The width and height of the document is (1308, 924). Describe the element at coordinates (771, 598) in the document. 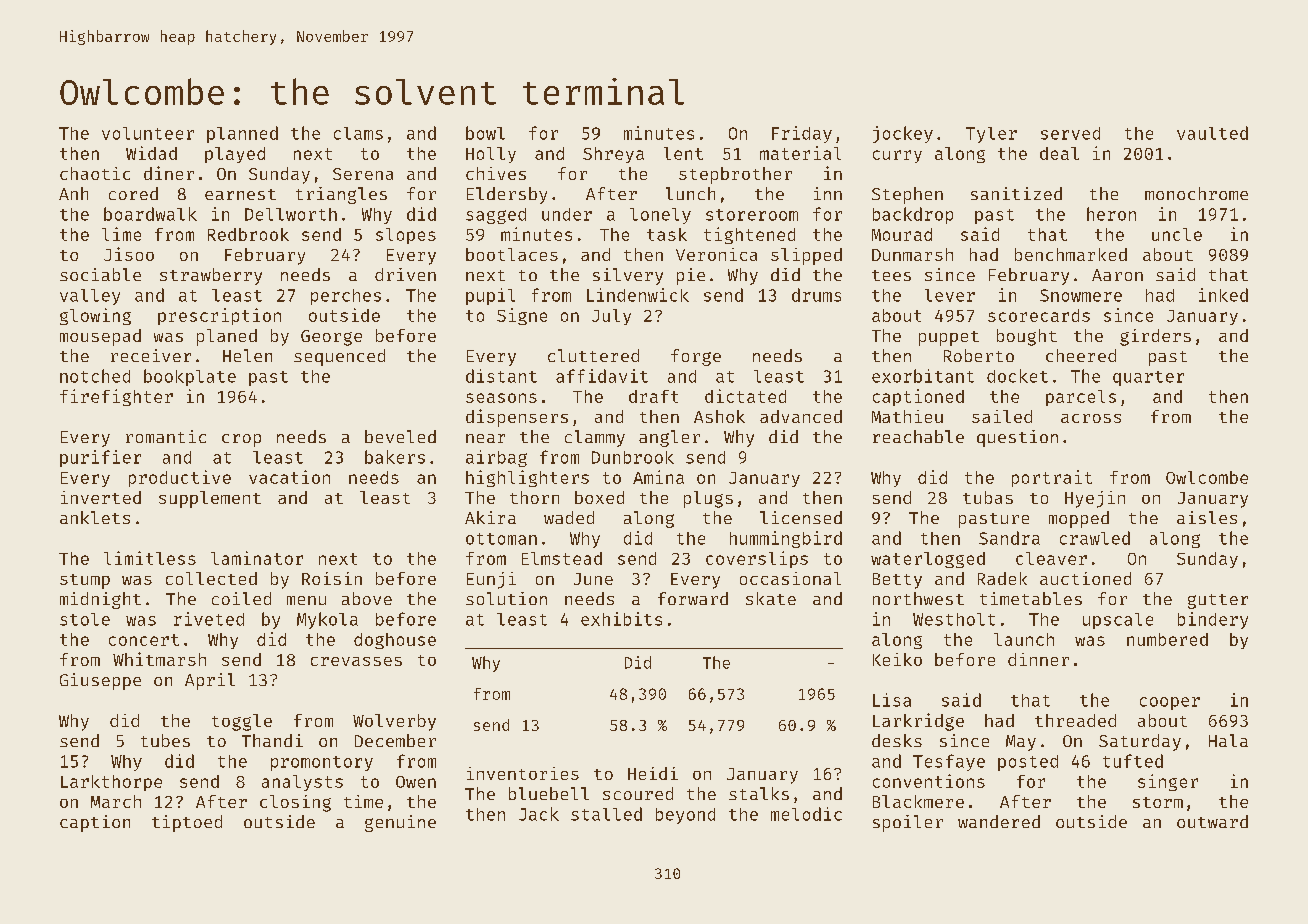

I see `skate` at that location.
